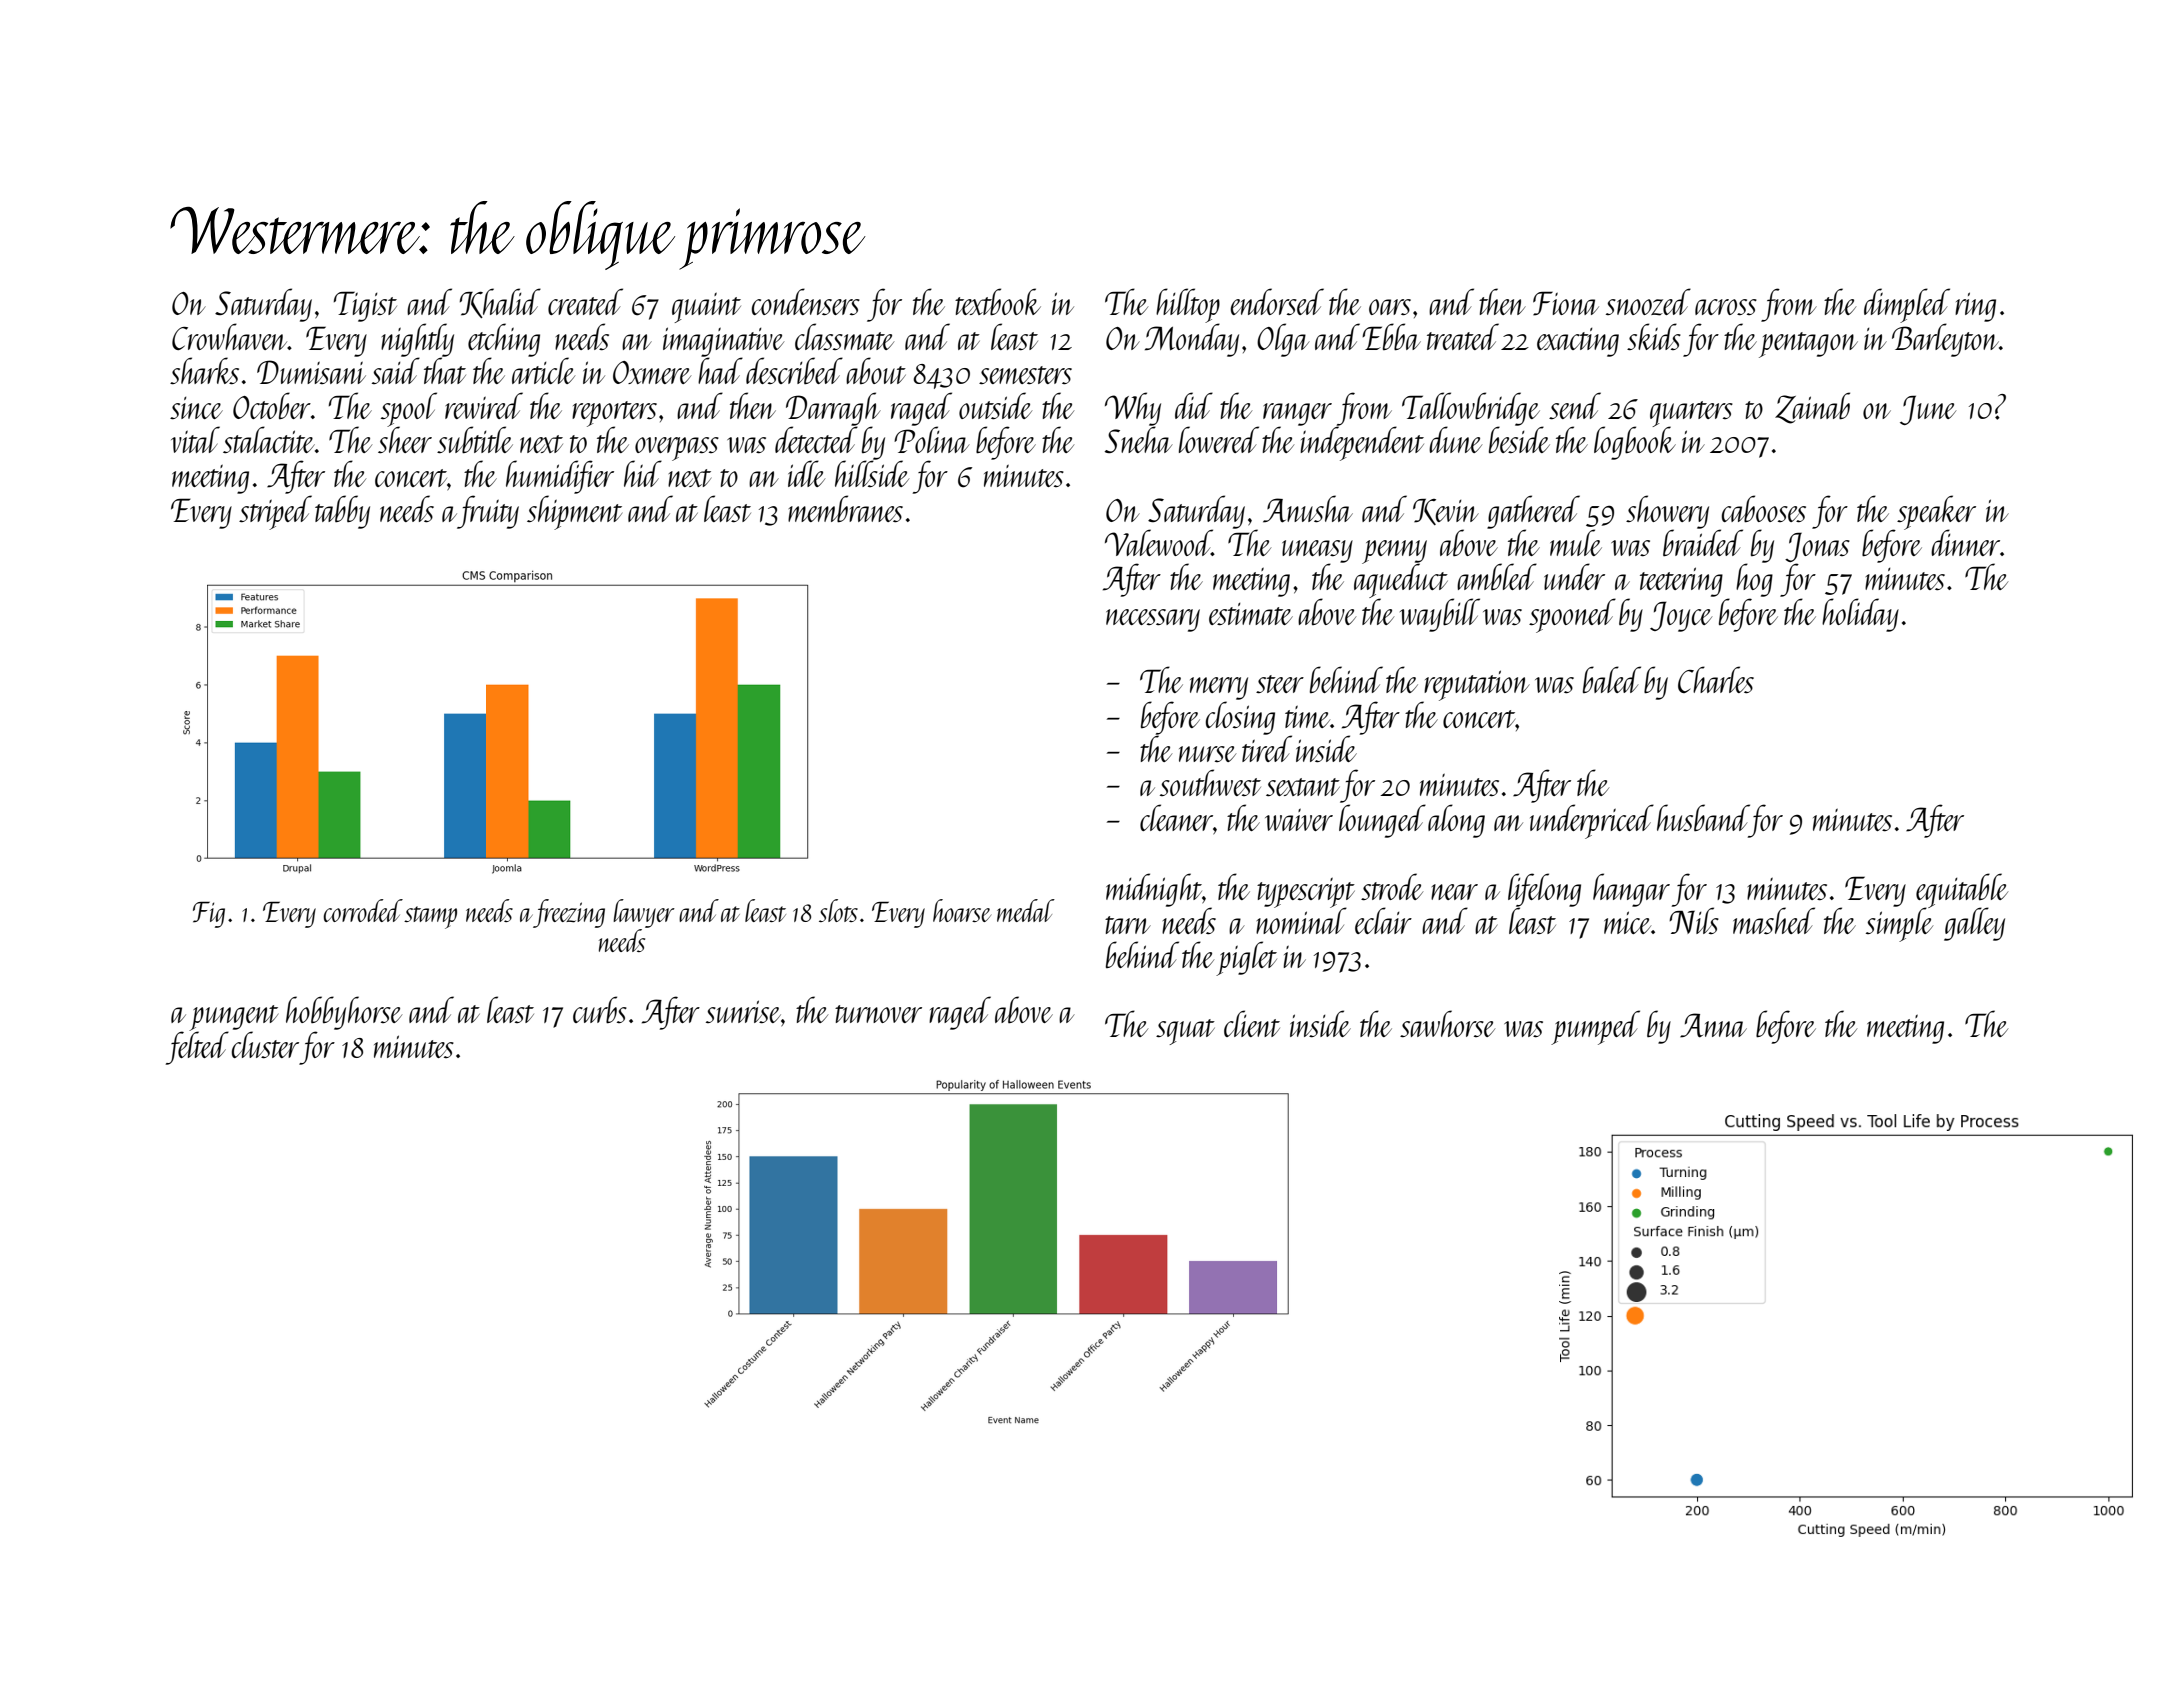 This document has width=2178, height=1683. Describe the element at coordinates (1277, 301) in the document. I see `endorsed` at that location.
